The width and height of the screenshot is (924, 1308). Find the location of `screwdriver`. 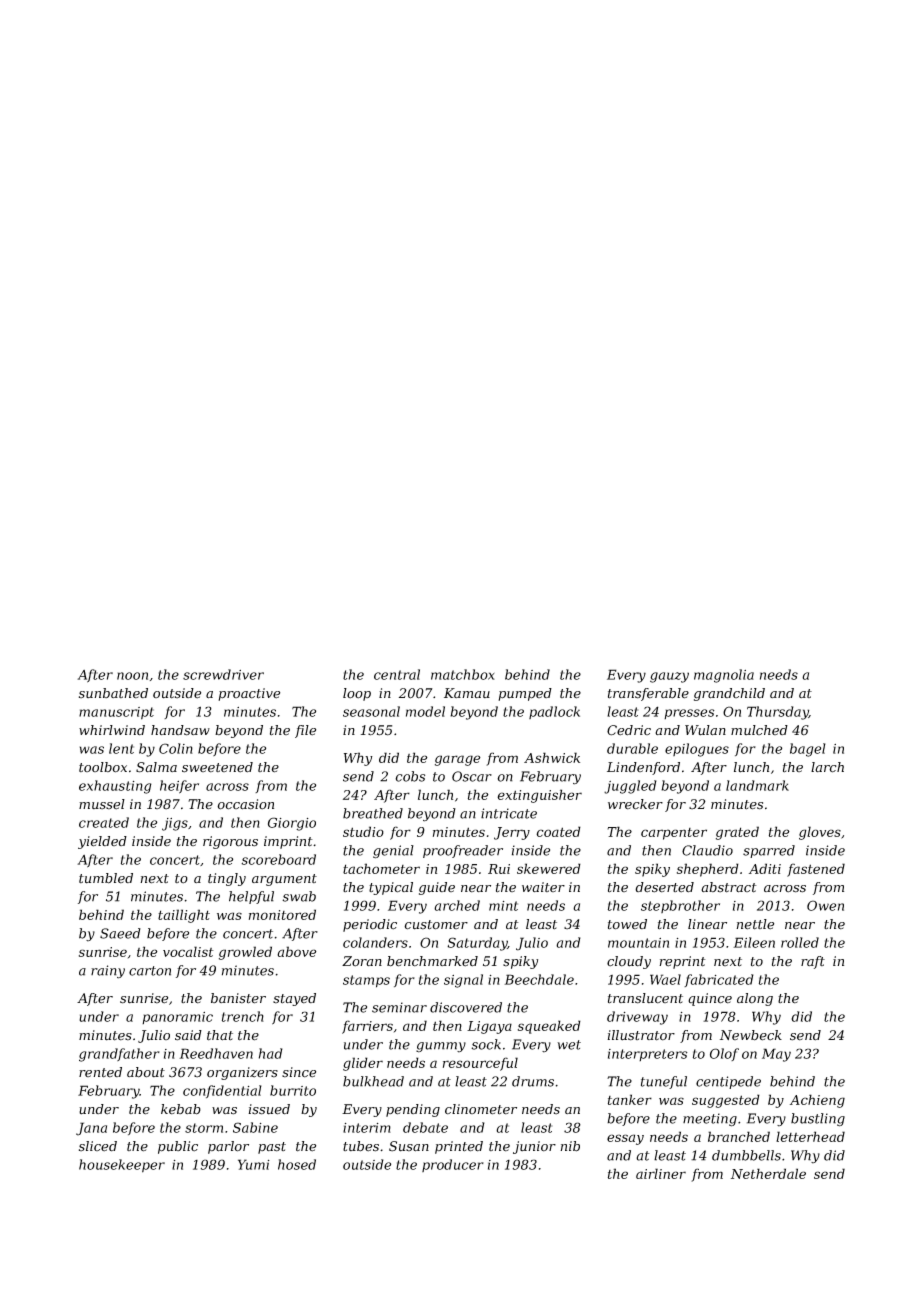

screwdriver is located at coordinates (223, 674).
